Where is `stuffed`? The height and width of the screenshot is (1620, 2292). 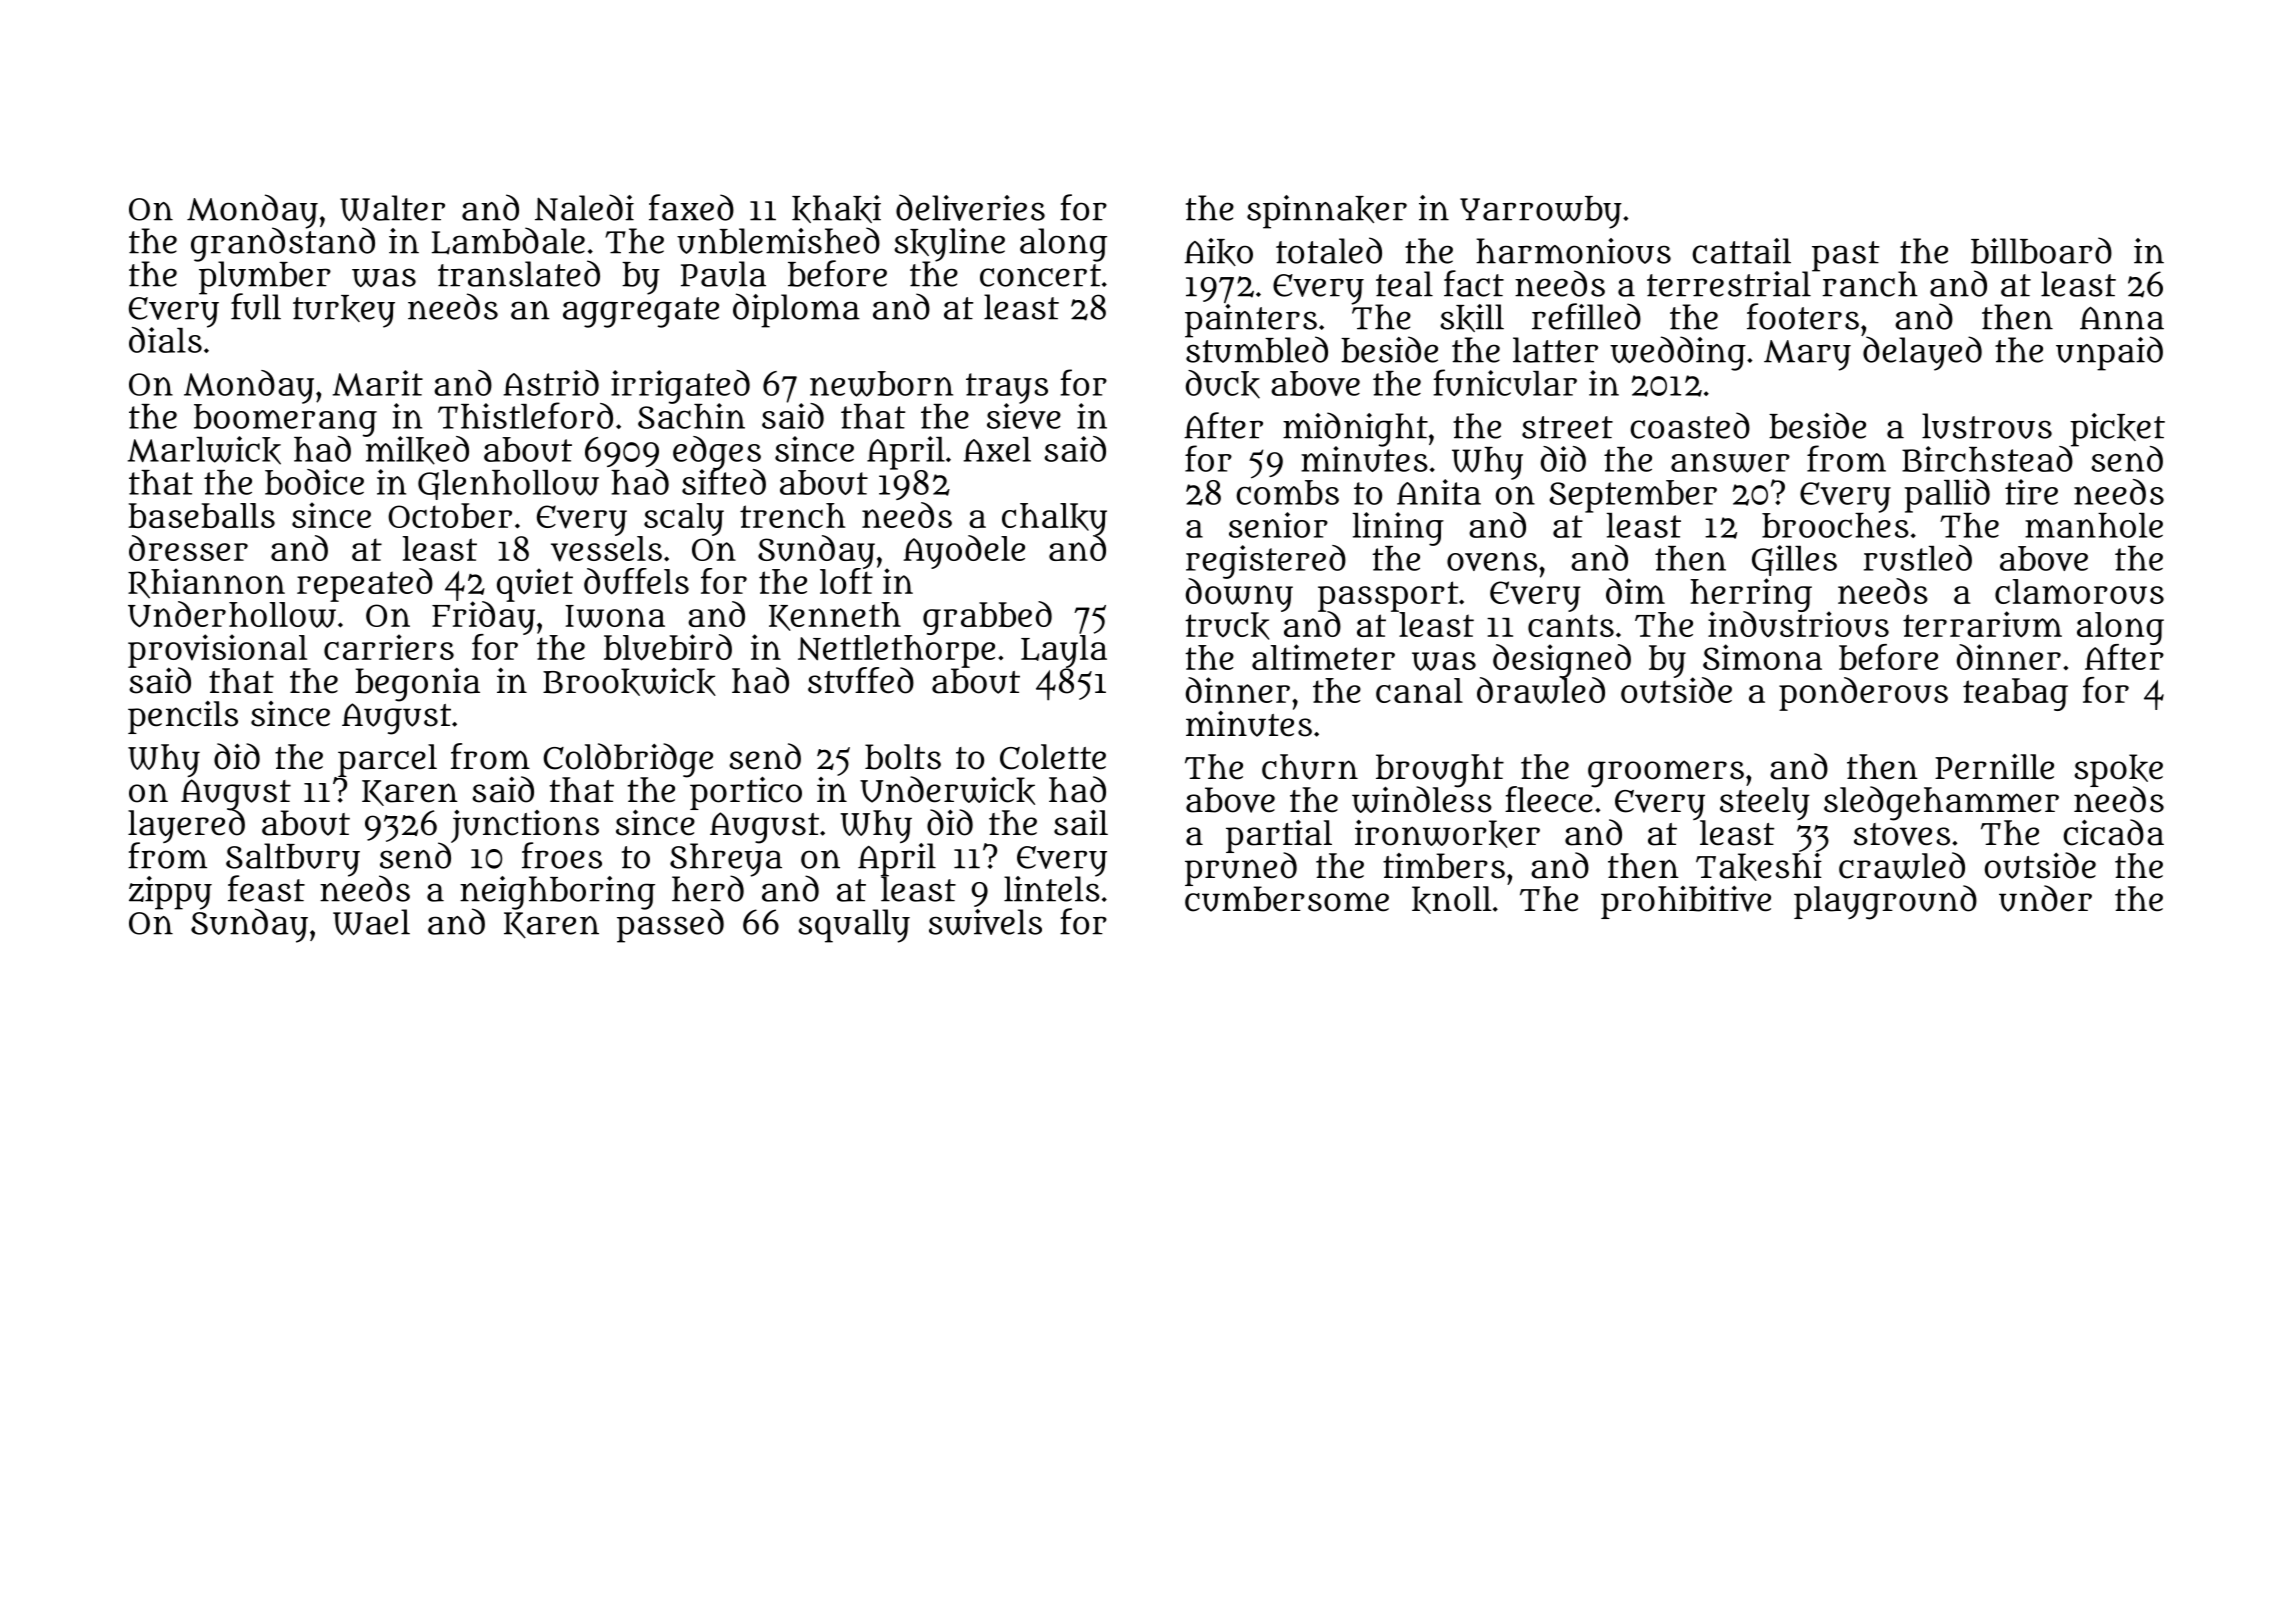
stuffed is located at coordinates (861, 680).
